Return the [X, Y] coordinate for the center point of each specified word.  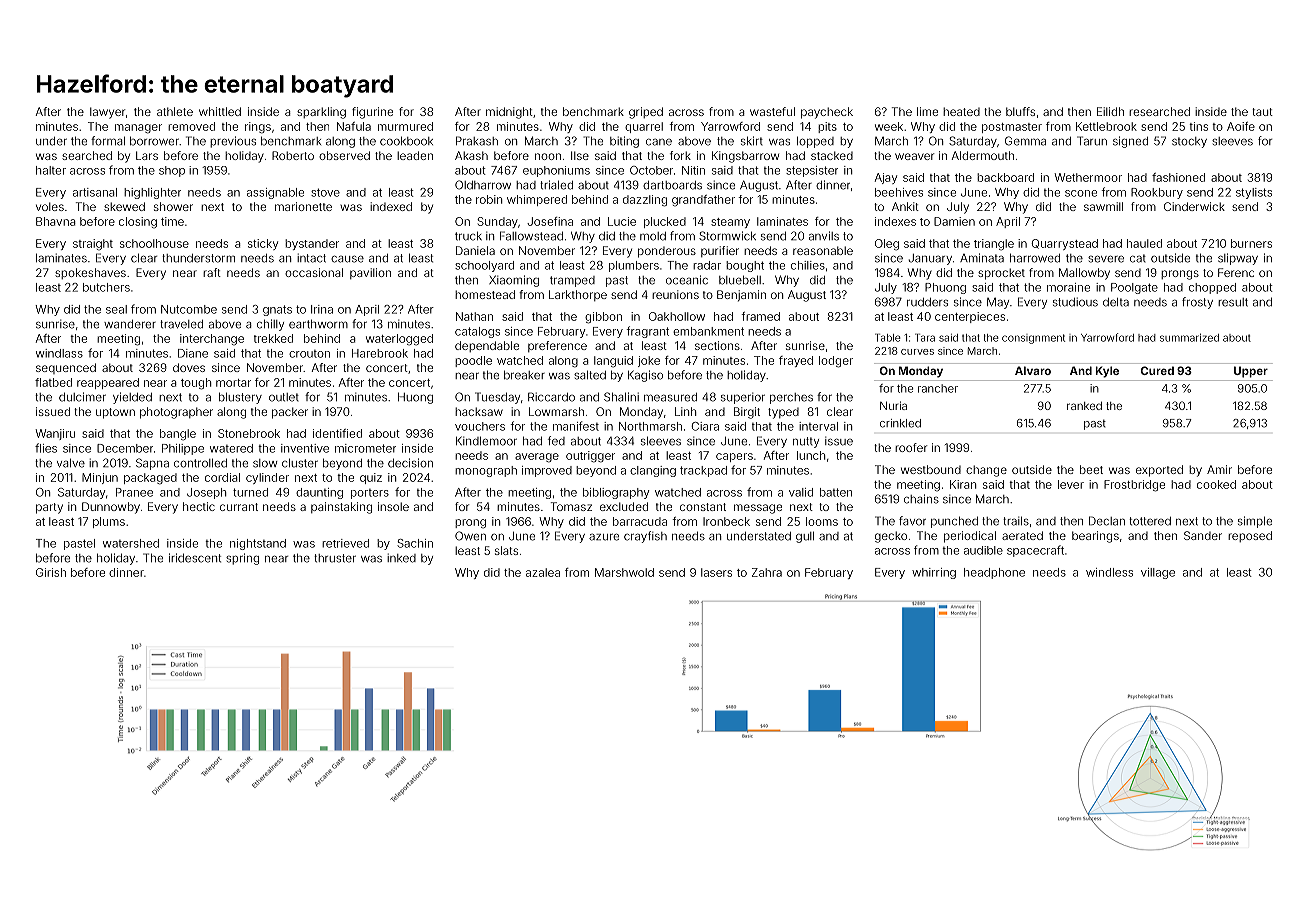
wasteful [772, 111]
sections [717, 345]
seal [116, 309]
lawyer [107, 113]
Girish [51, 572]
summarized [1189, 337]
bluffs [1020, 111]
